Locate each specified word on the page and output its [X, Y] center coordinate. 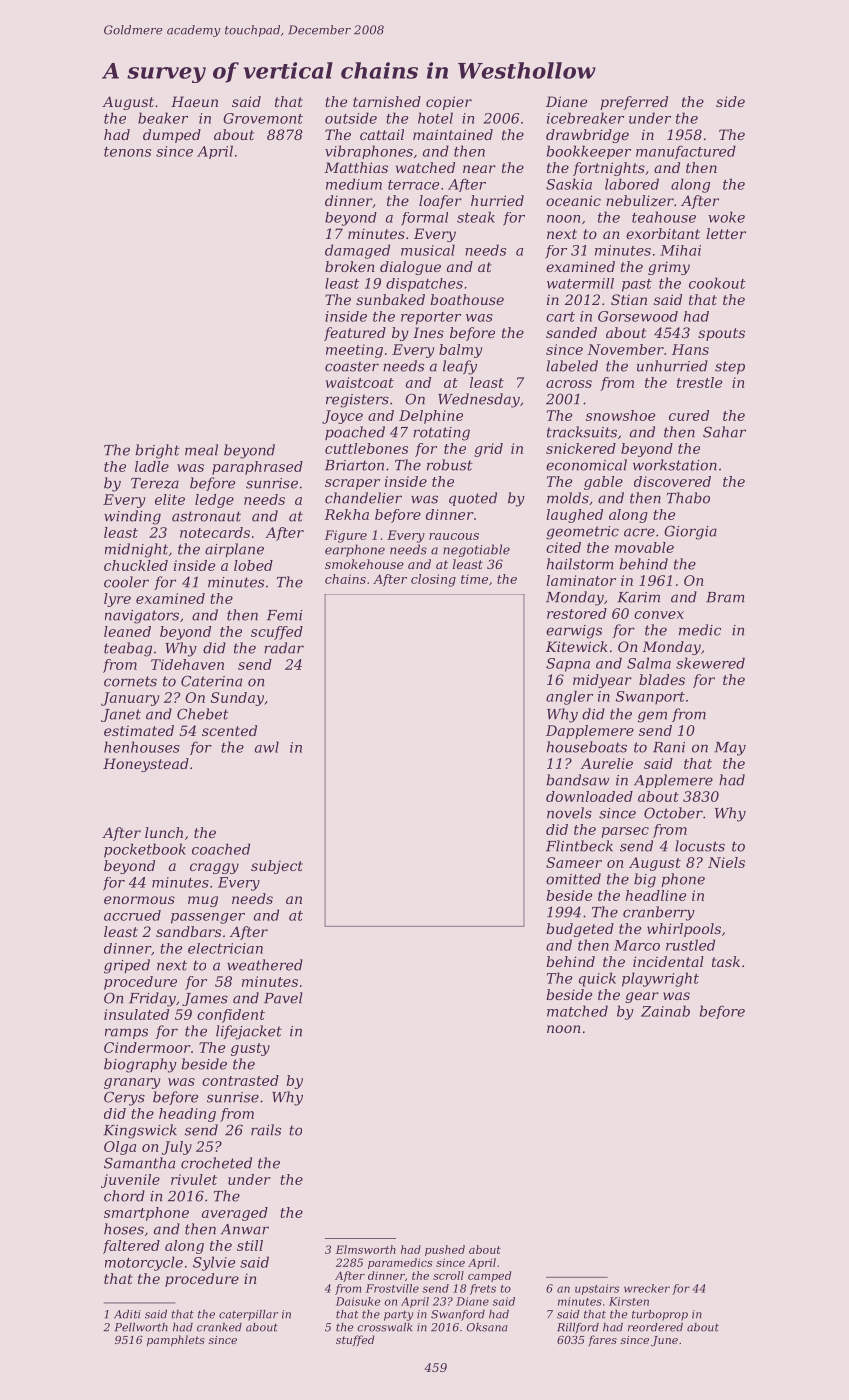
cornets [130, 681]
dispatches [424, 285]
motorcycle [144, 1263]
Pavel [283, 998]
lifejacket [249, 1032]
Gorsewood [638, 316]
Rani [669, 747]
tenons [127, 152]
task [726, 961]
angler [569, 697]
